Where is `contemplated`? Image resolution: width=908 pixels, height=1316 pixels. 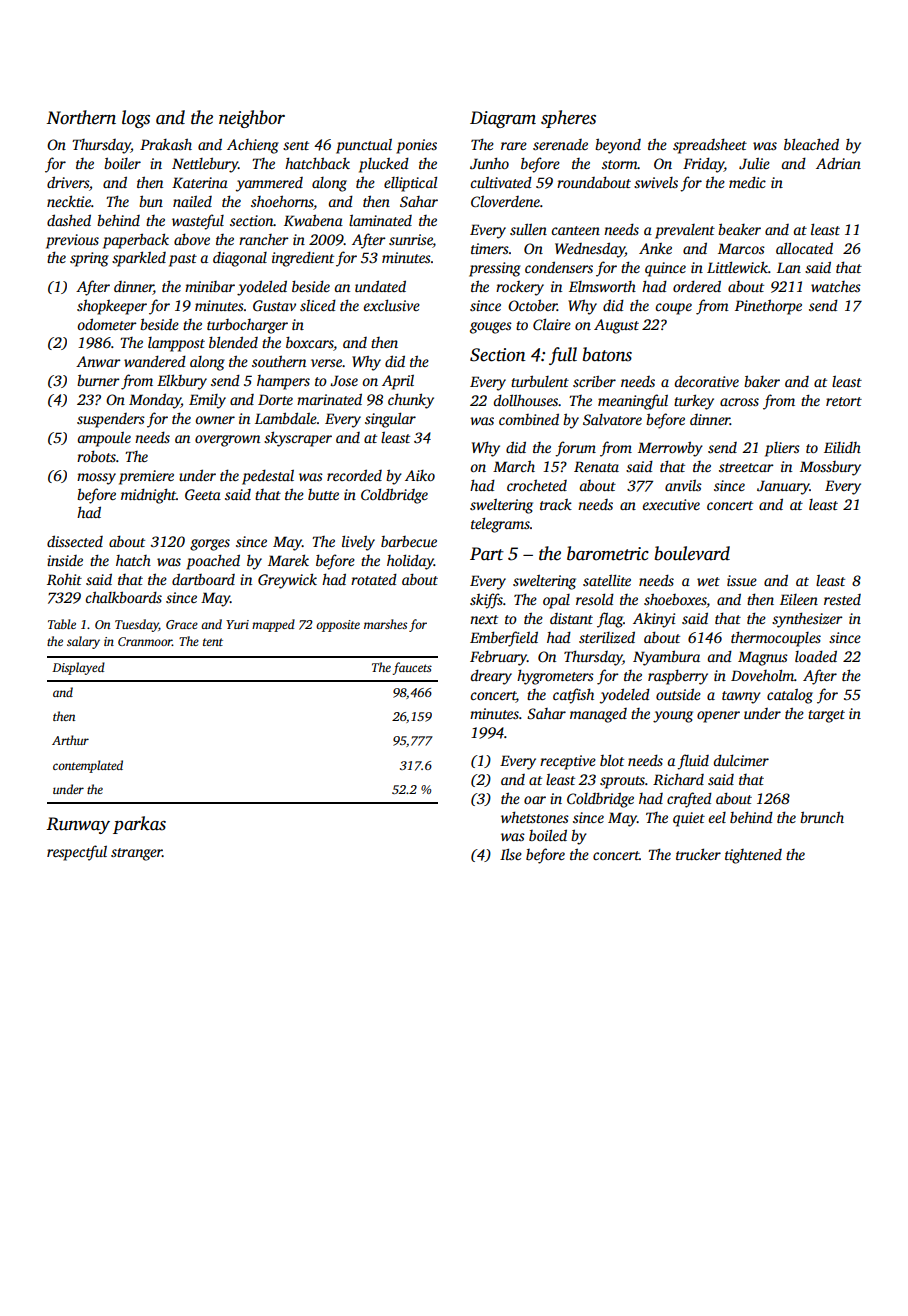
contemplated is located at coordinates (88, 766).
